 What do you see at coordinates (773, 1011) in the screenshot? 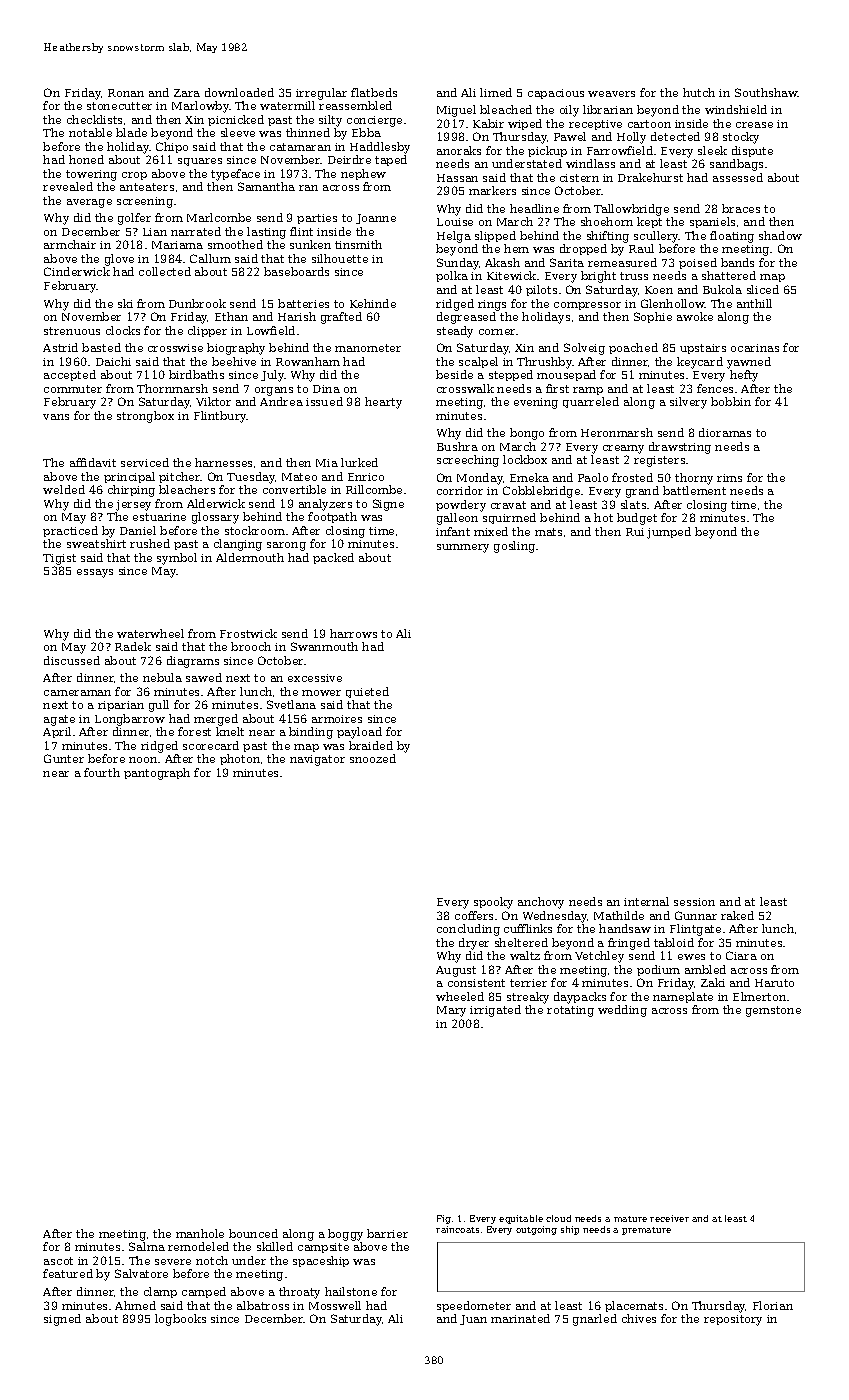
I see `gemstone` at bounding box center [773, 1011].
